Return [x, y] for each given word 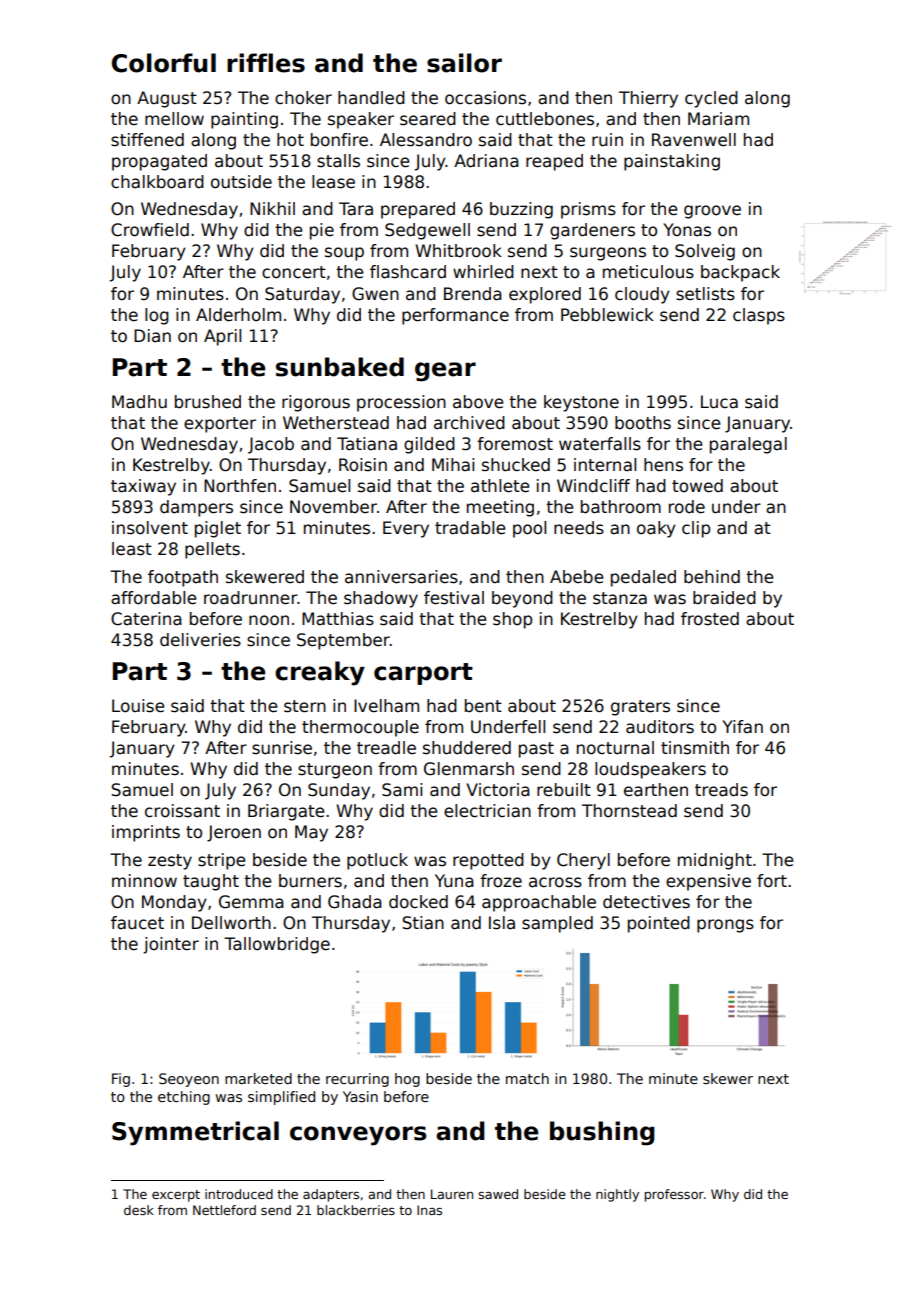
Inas [429, 1210]
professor [674, 1195]
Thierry [648, 99]
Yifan [742, 727]
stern [305, 706]
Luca [719, 402]
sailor [464, 63]
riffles [266, 63]
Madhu [139, 402]
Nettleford [224, 1210]
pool [529, 529]
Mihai [453, 465]
